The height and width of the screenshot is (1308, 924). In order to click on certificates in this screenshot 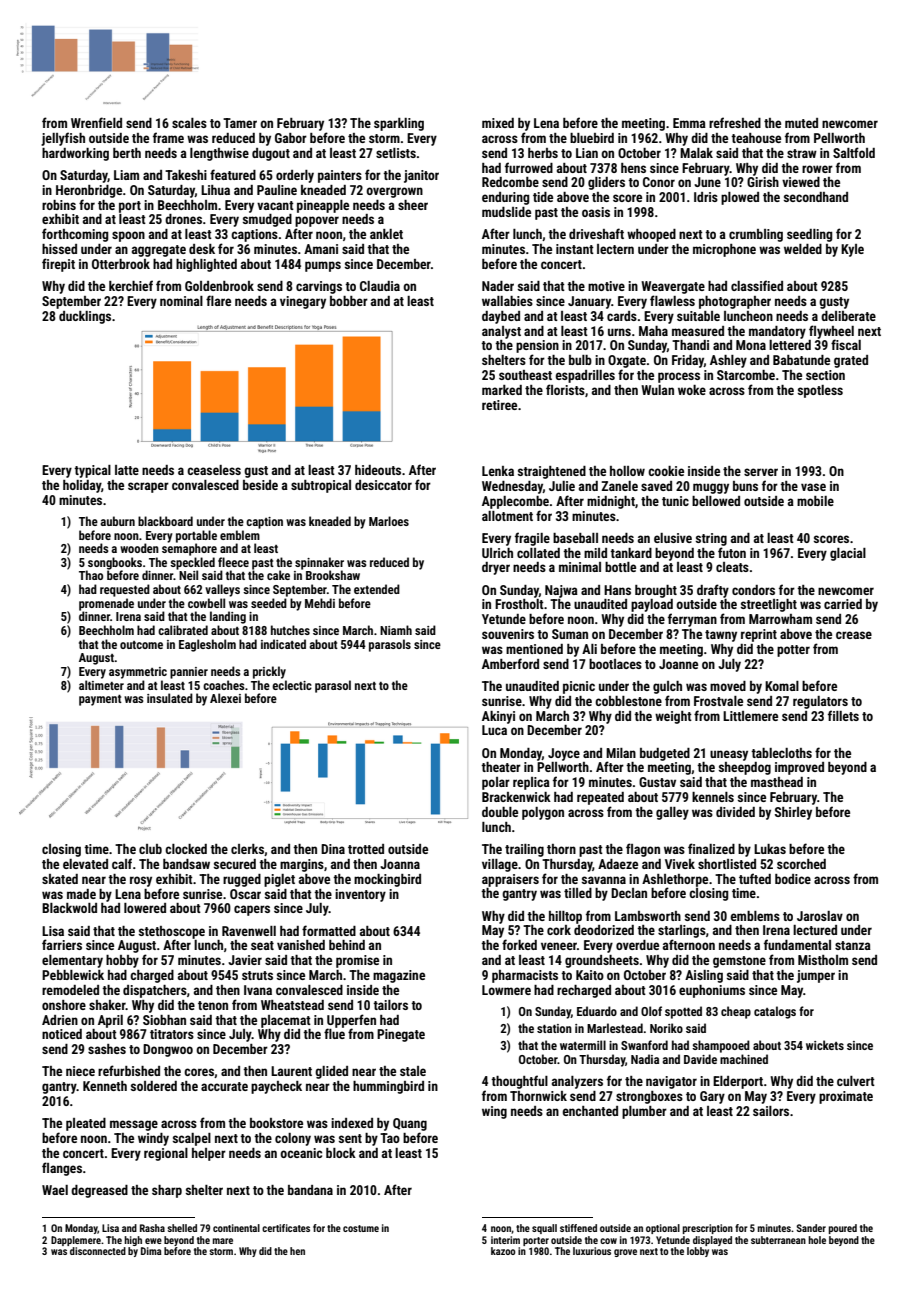, I will do `click(286, 1228)`.
